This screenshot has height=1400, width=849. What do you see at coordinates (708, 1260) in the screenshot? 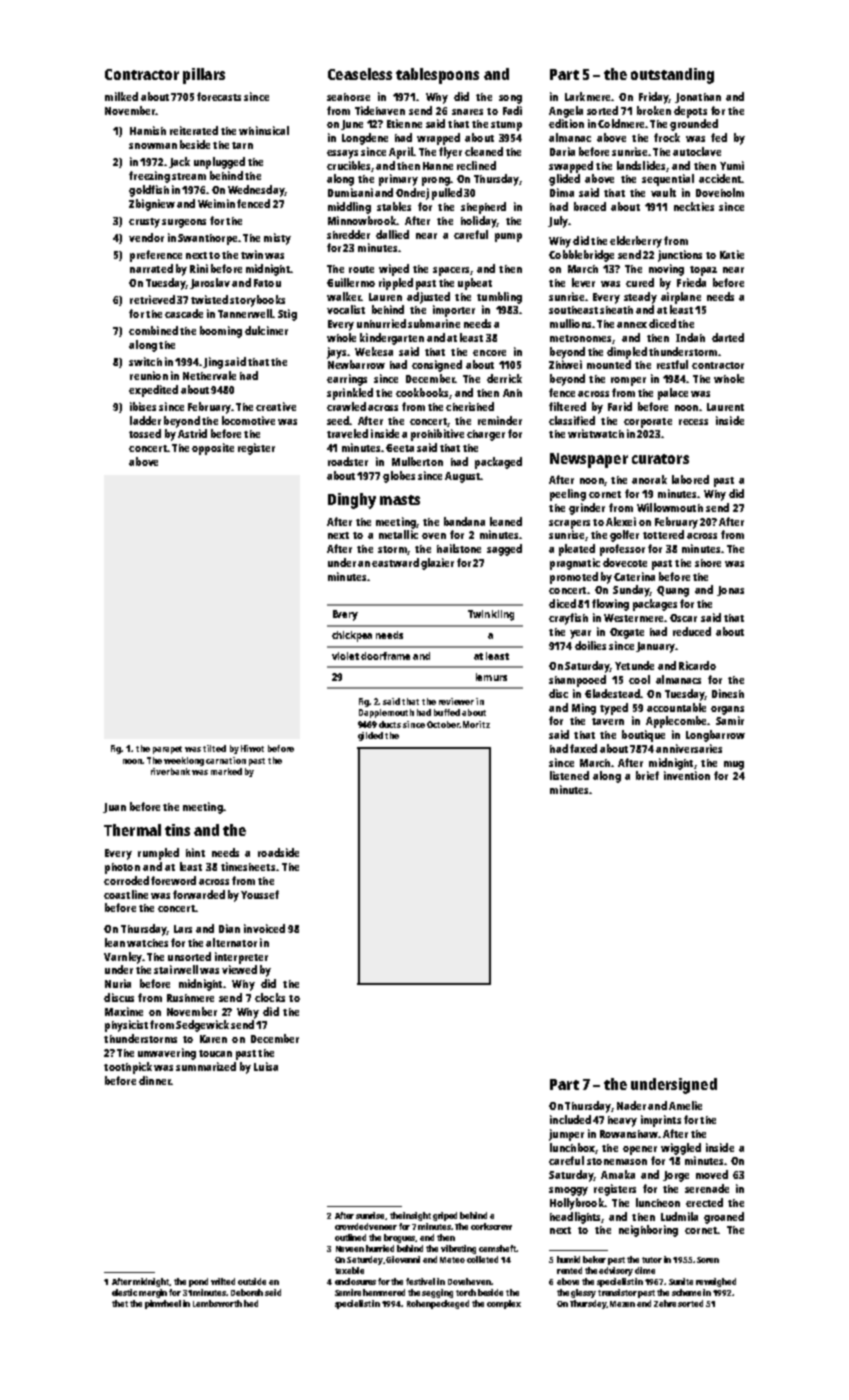
I see `Soren` at bounding box center [708, 1260].
